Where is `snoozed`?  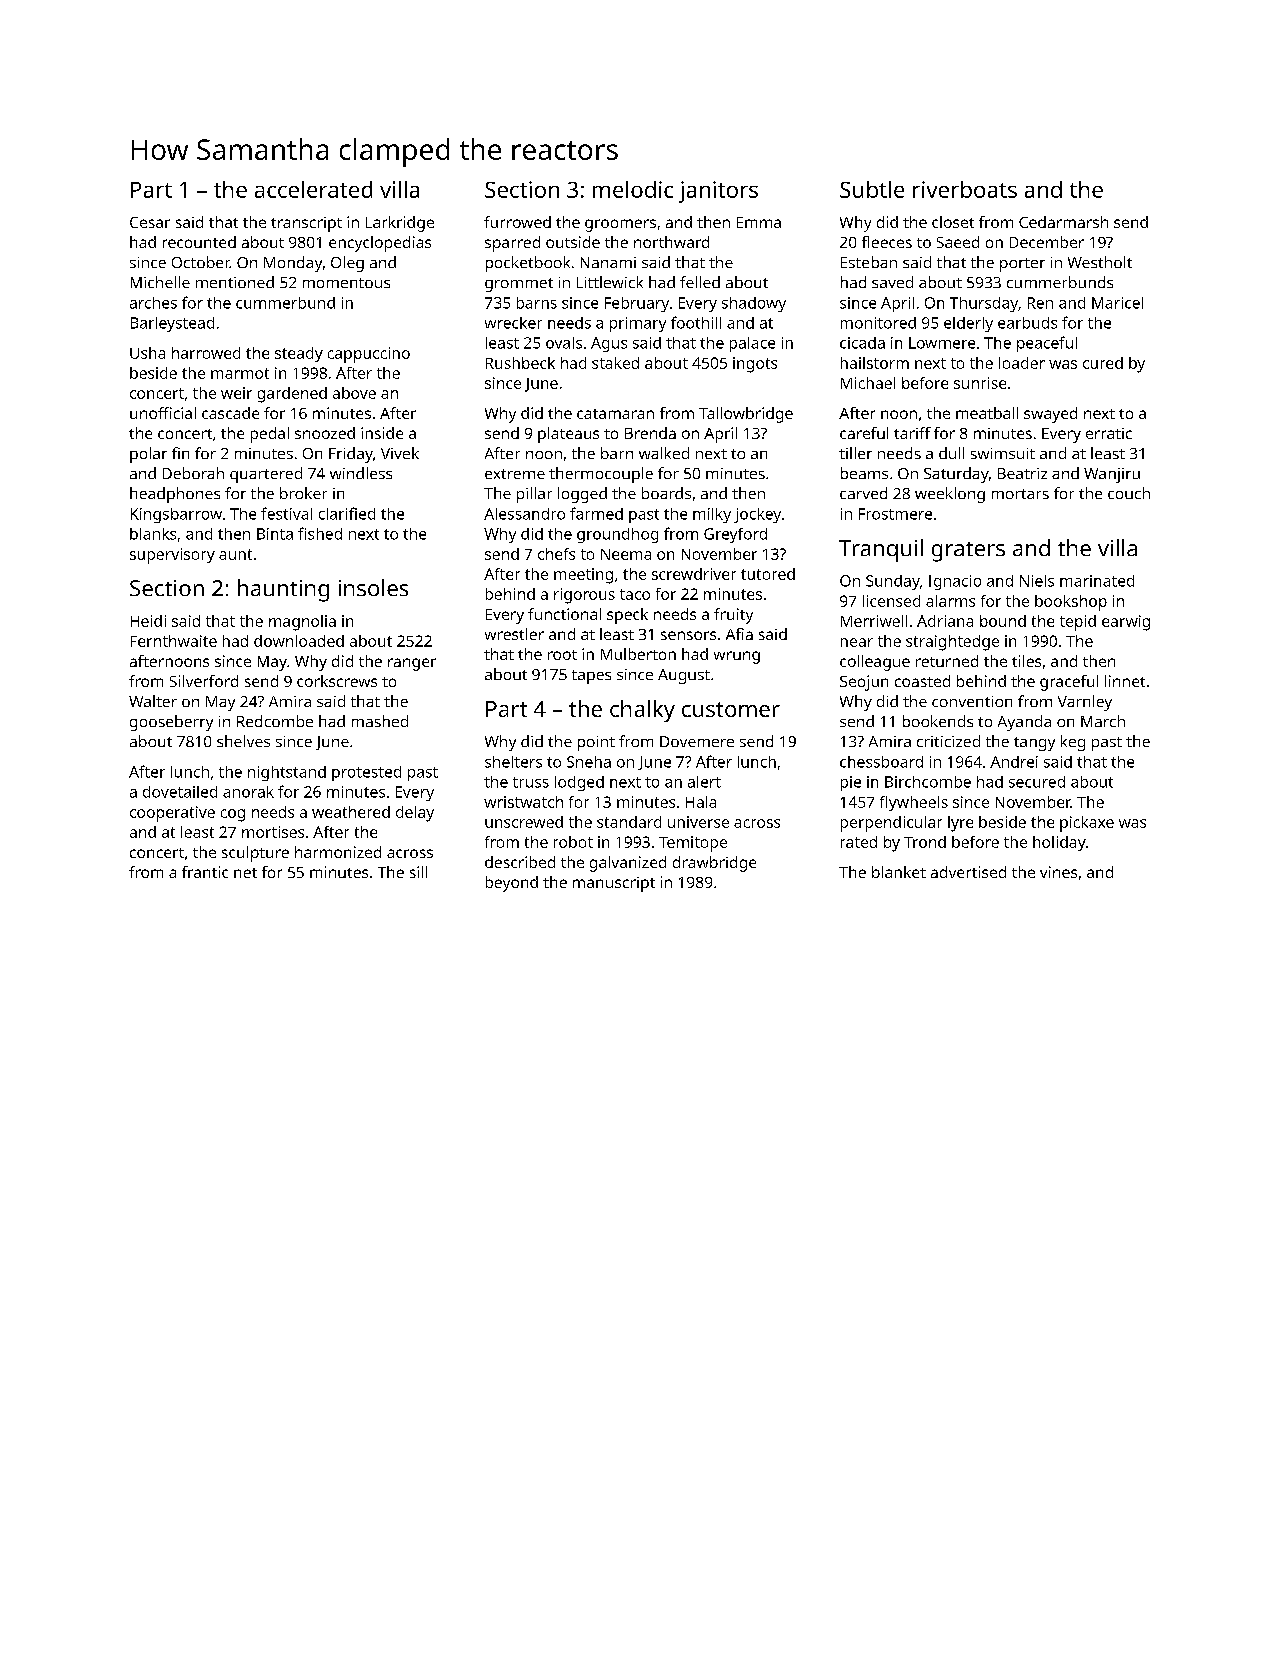 snoozed is located at coordinates (325, 433).
